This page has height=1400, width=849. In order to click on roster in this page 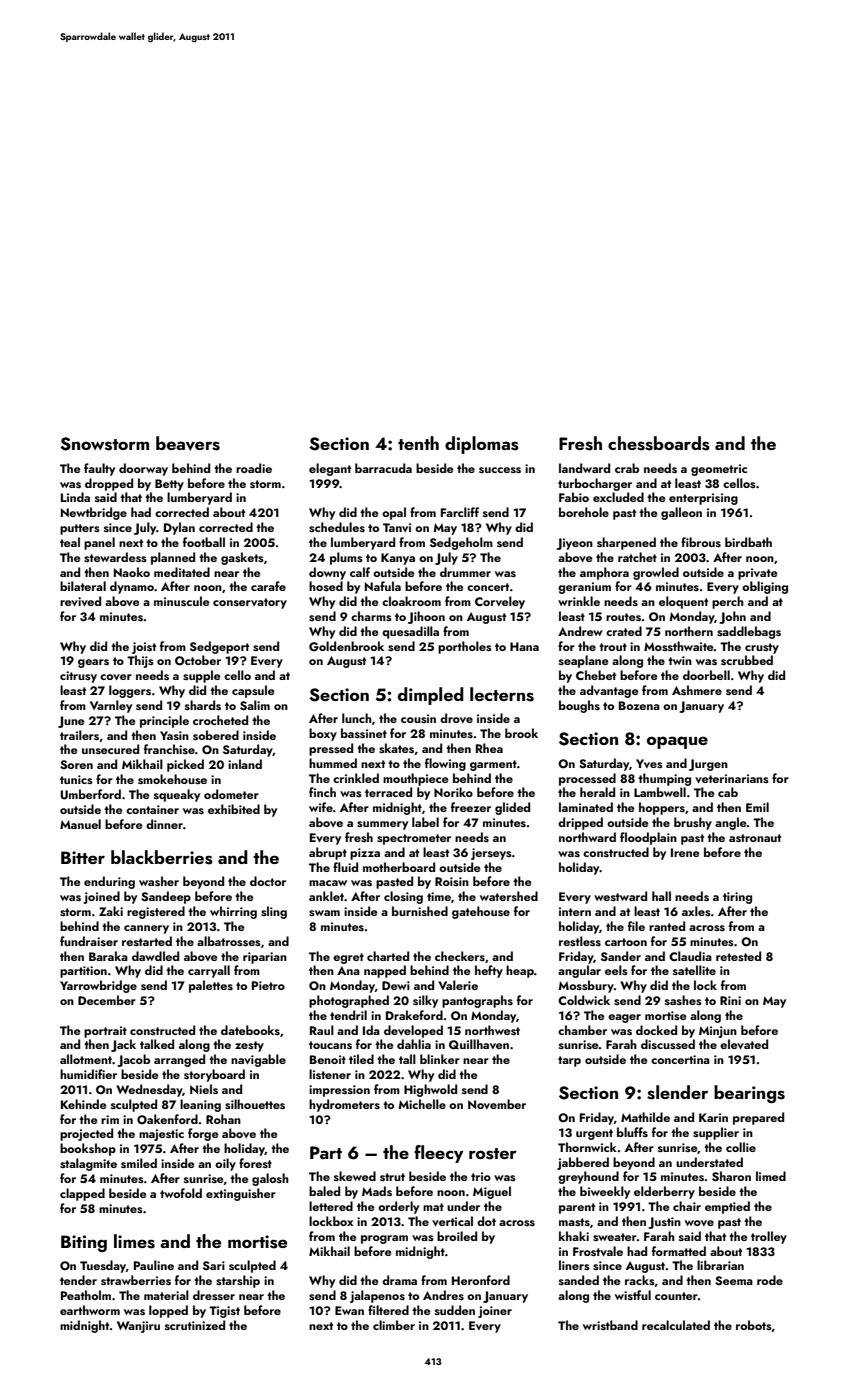, I will do `click(493, 1154)`.
